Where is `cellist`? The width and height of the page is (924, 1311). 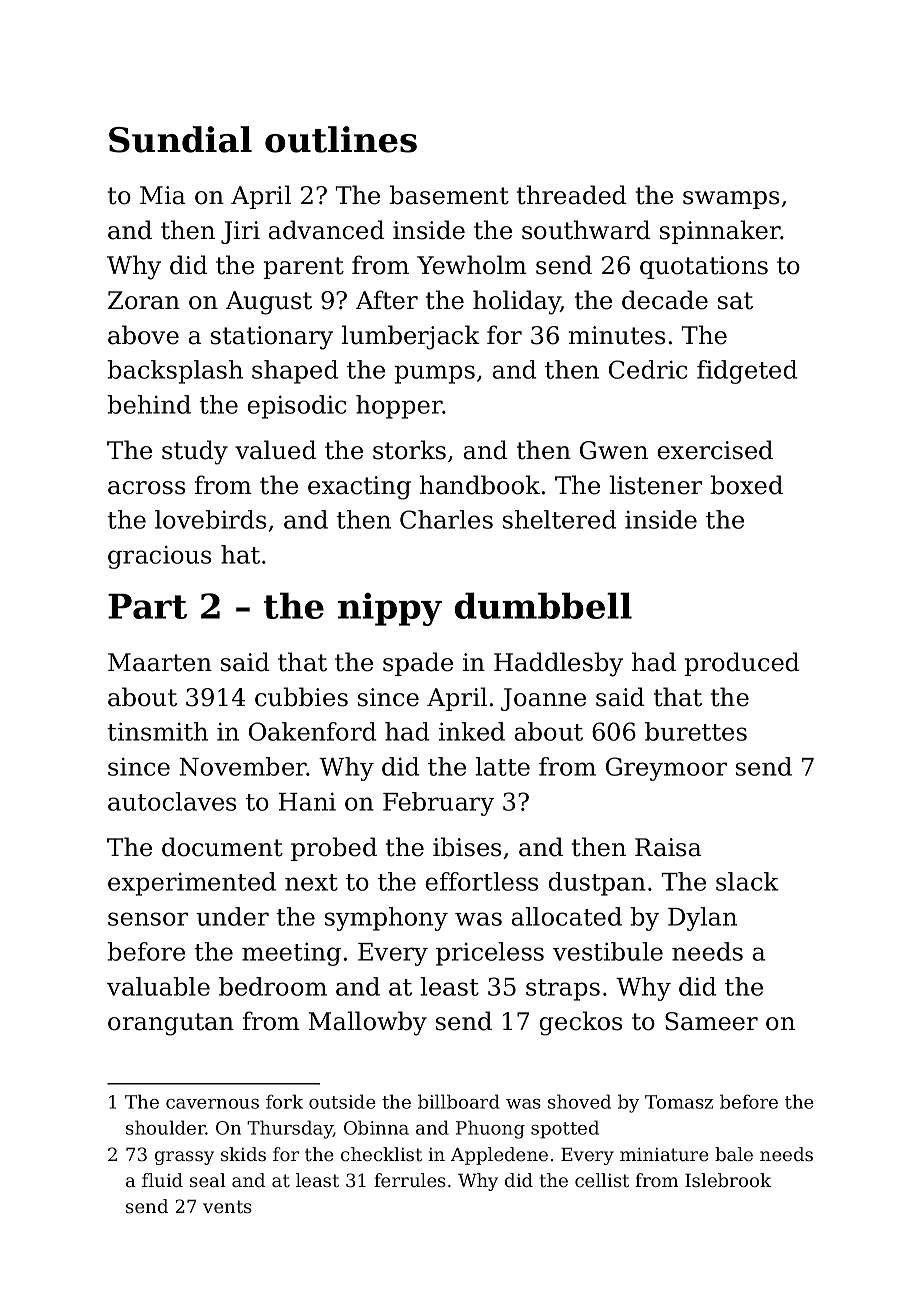 cellist is located at coordinates (602, 1180).
